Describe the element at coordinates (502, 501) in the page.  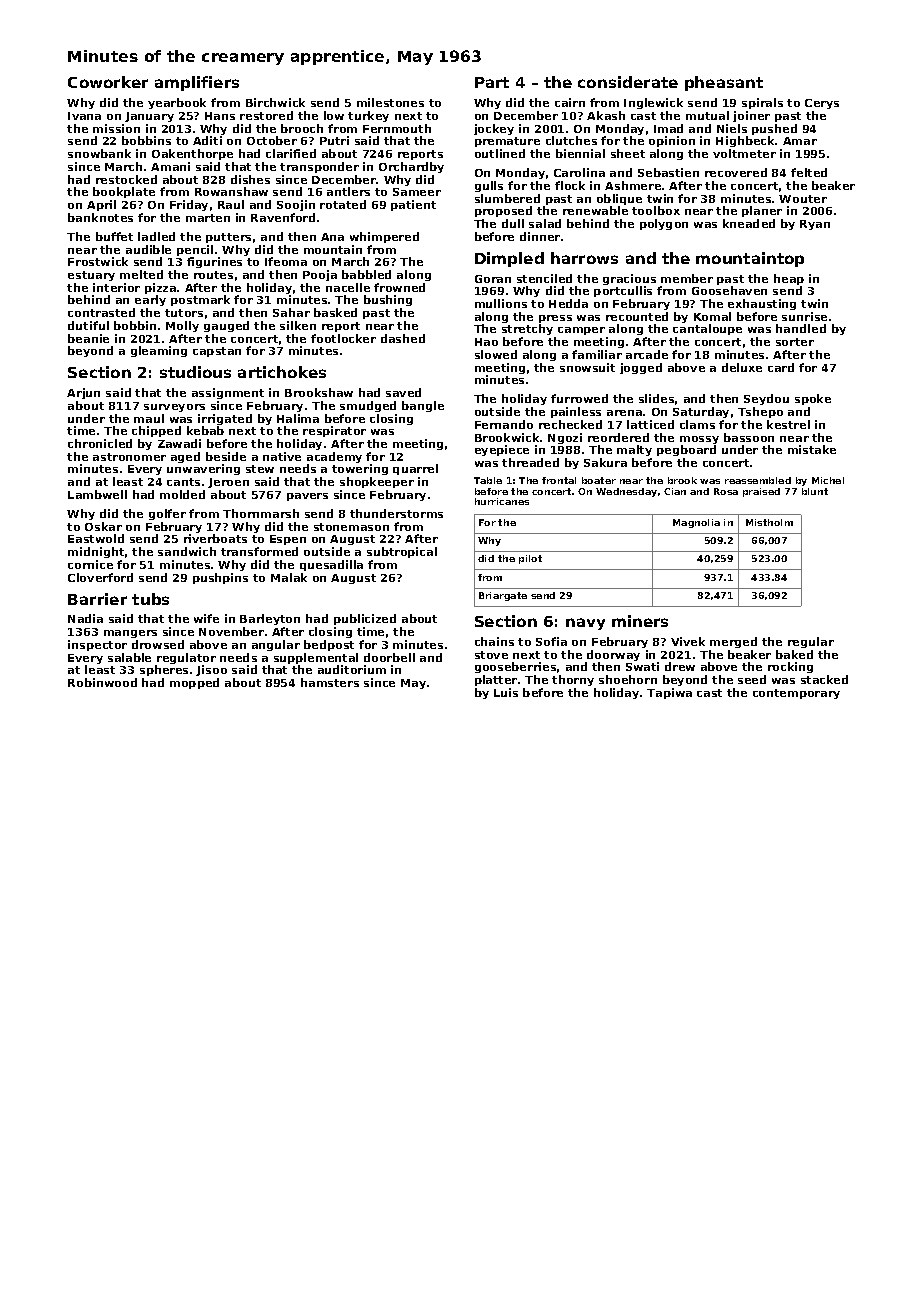
I see `hurricanes` at that location.
